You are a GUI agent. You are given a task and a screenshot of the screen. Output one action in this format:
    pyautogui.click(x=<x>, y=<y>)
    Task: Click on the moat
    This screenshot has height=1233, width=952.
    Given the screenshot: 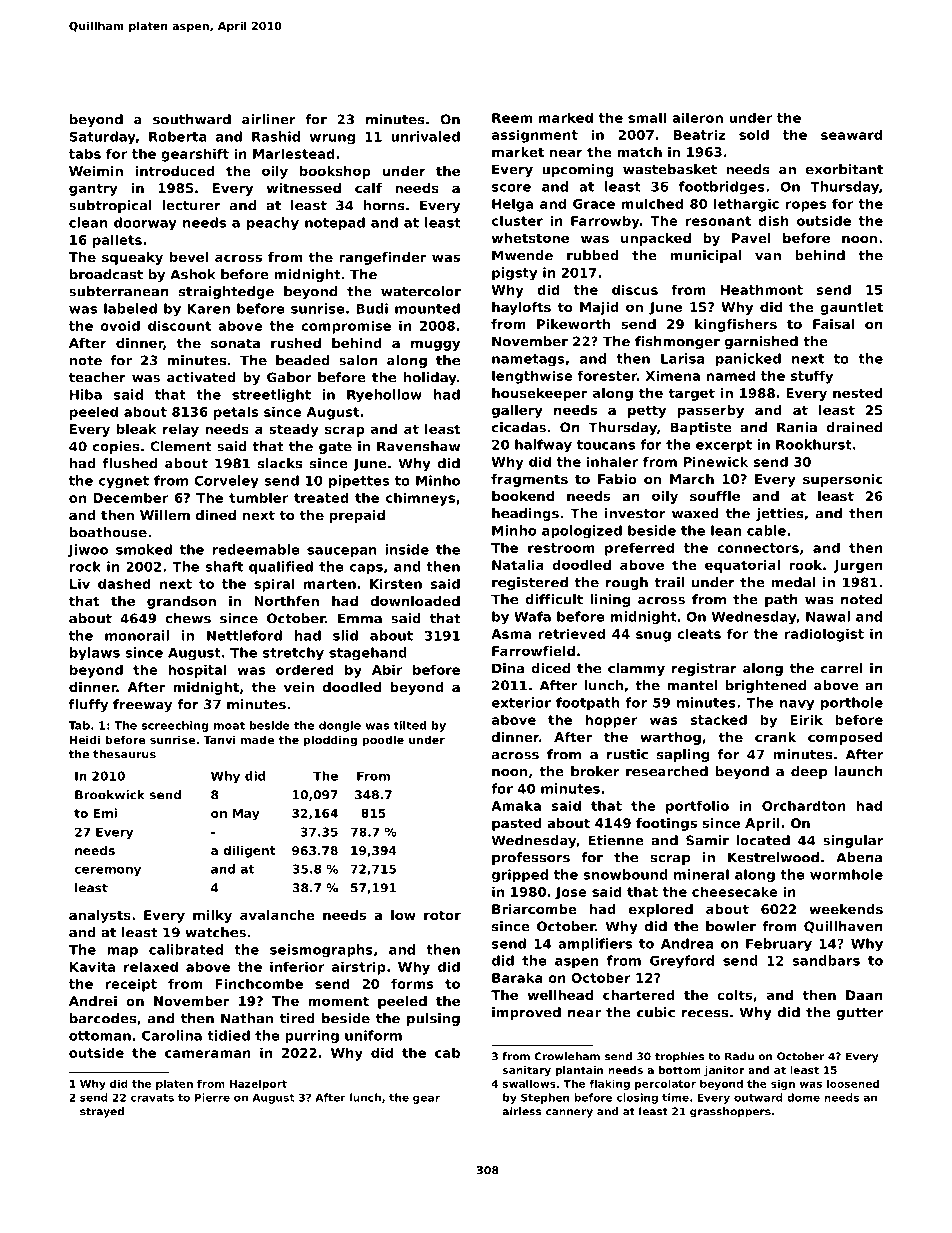 What is the action you would take?
    pyautogui.click(x=229, y=725)
